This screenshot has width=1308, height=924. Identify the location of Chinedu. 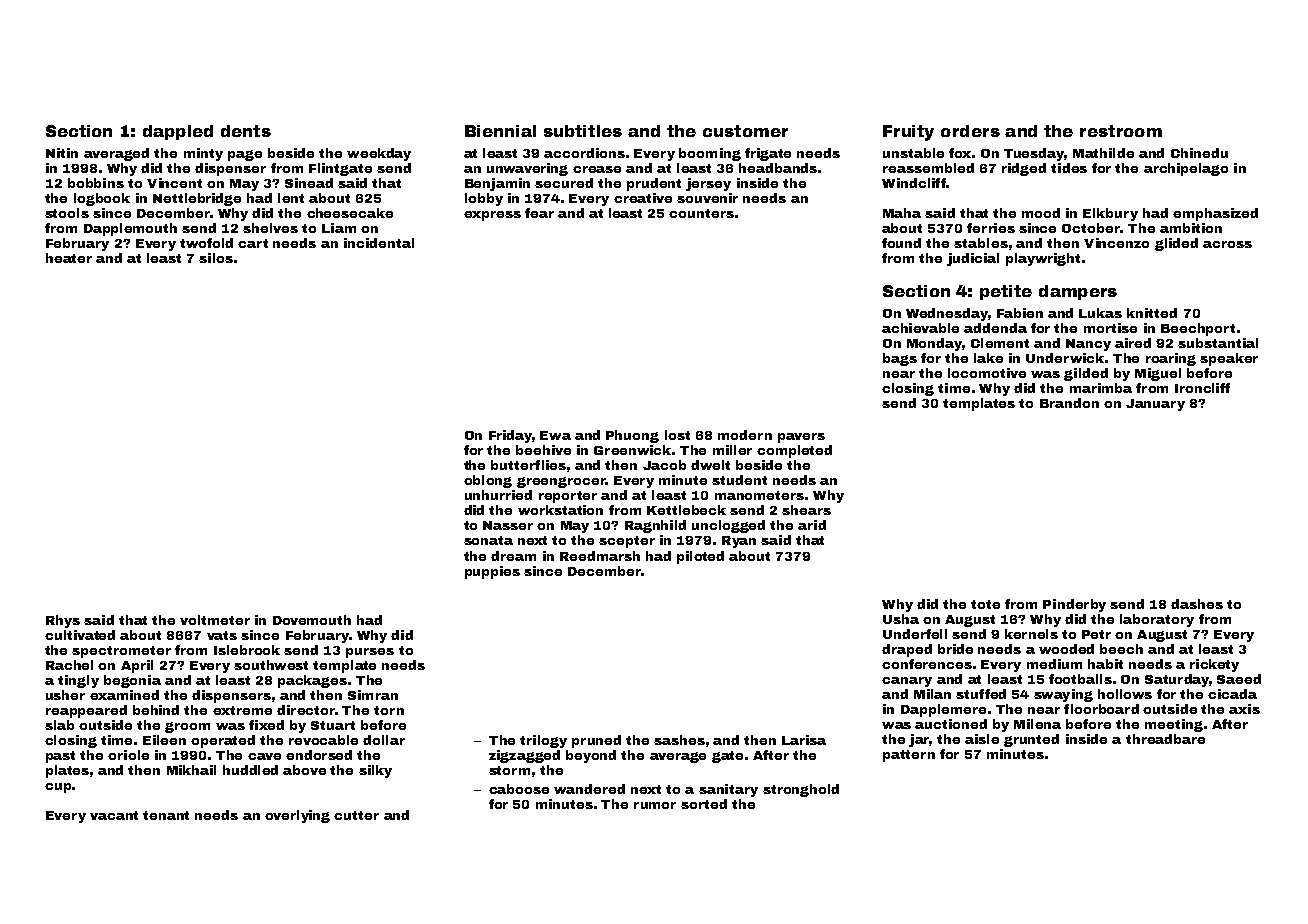
(1199, 153).
